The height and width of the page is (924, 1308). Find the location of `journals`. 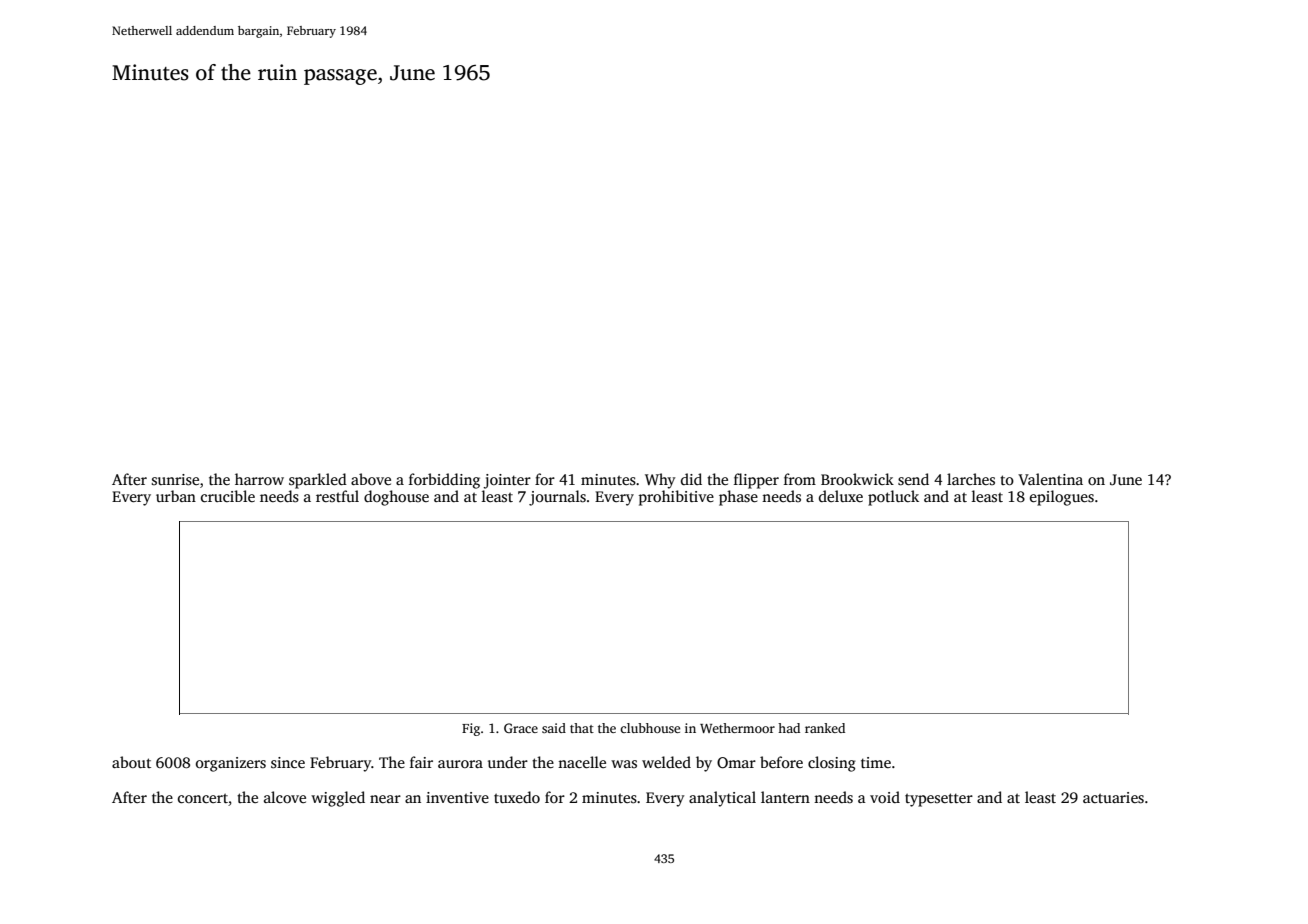

journals is located at coordinates (557, 498).
